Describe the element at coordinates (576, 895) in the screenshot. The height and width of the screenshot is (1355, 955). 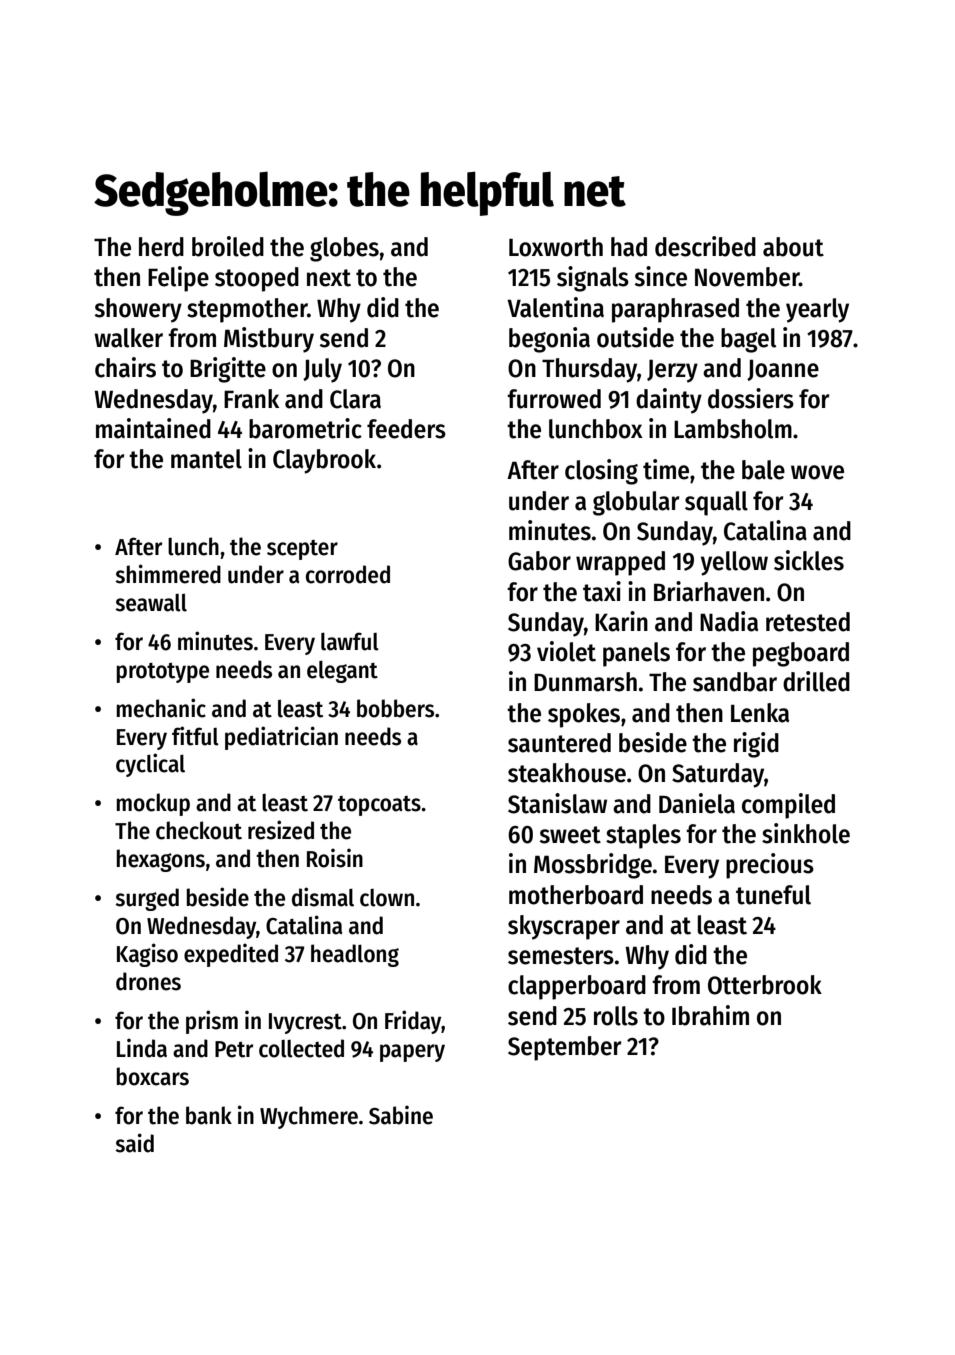
I see `motherboard` at that location.
